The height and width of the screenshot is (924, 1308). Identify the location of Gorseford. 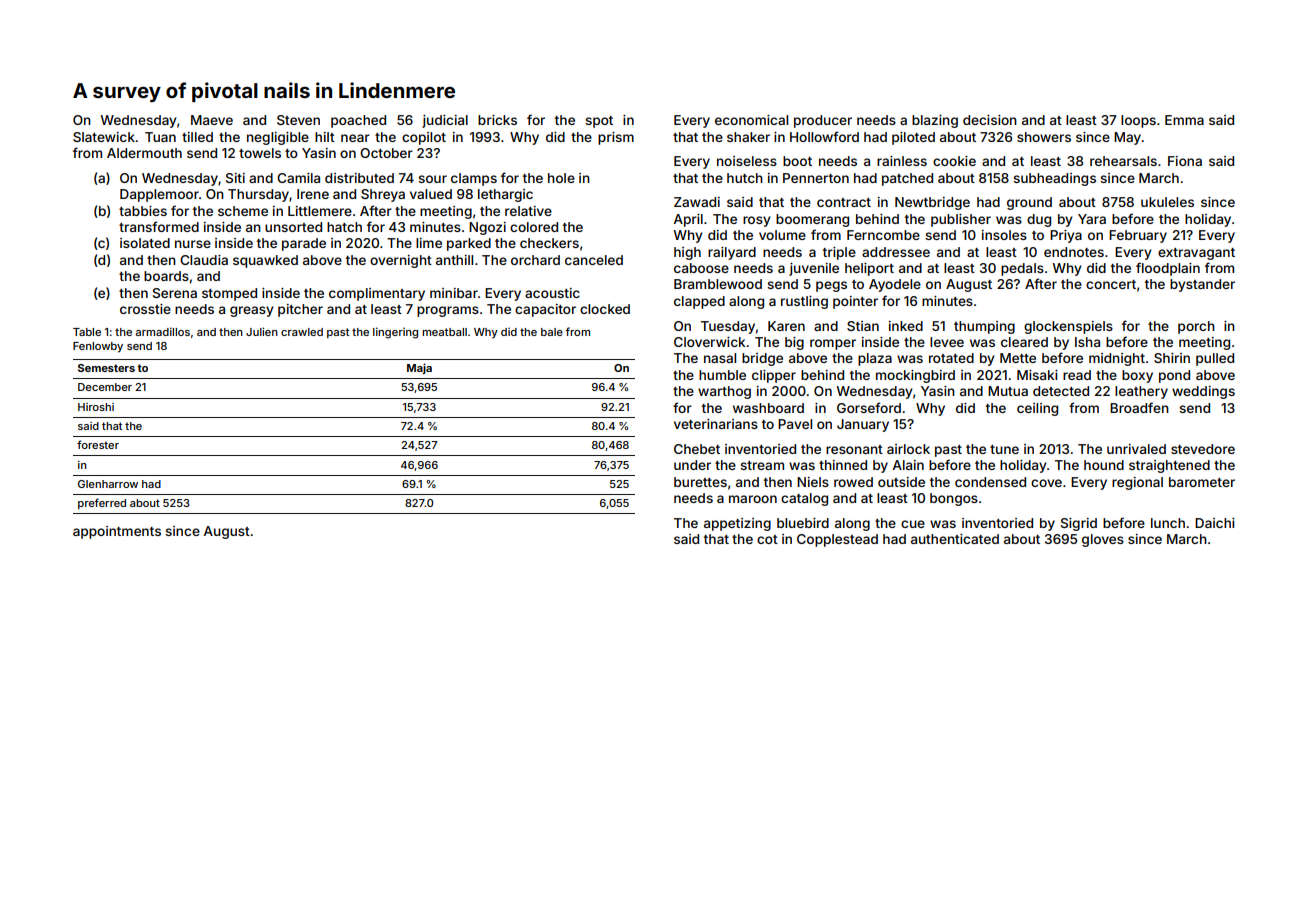
(869, 407).
